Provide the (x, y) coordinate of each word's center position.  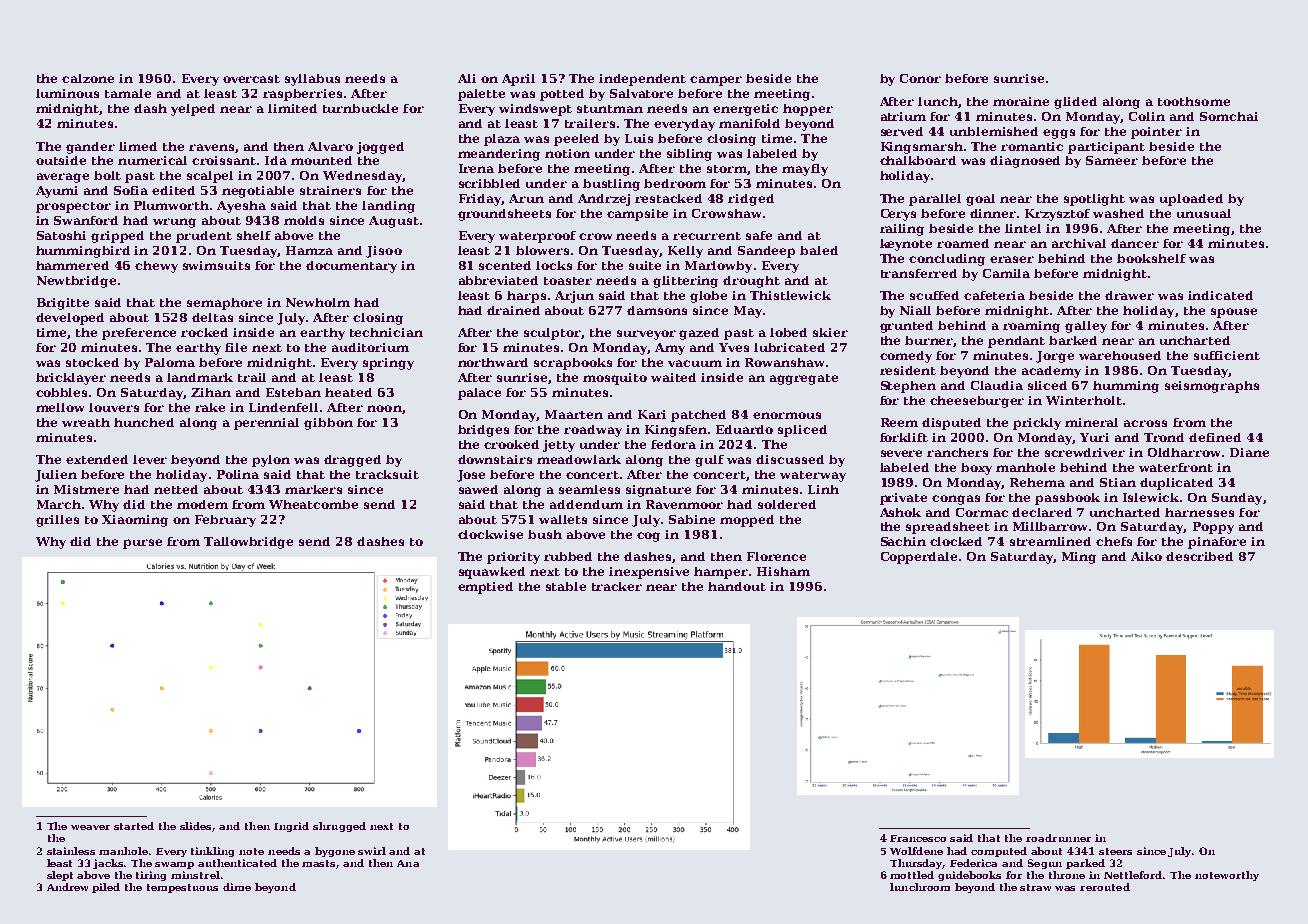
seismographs (1212, 387)
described (1199, 556)
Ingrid (291, 827)
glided (1075, 103)
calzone (88, 78)
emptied (485, 588)
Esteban (293, 392)
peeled (576, 140)
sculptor (552, 334)
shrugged (339, 827)
